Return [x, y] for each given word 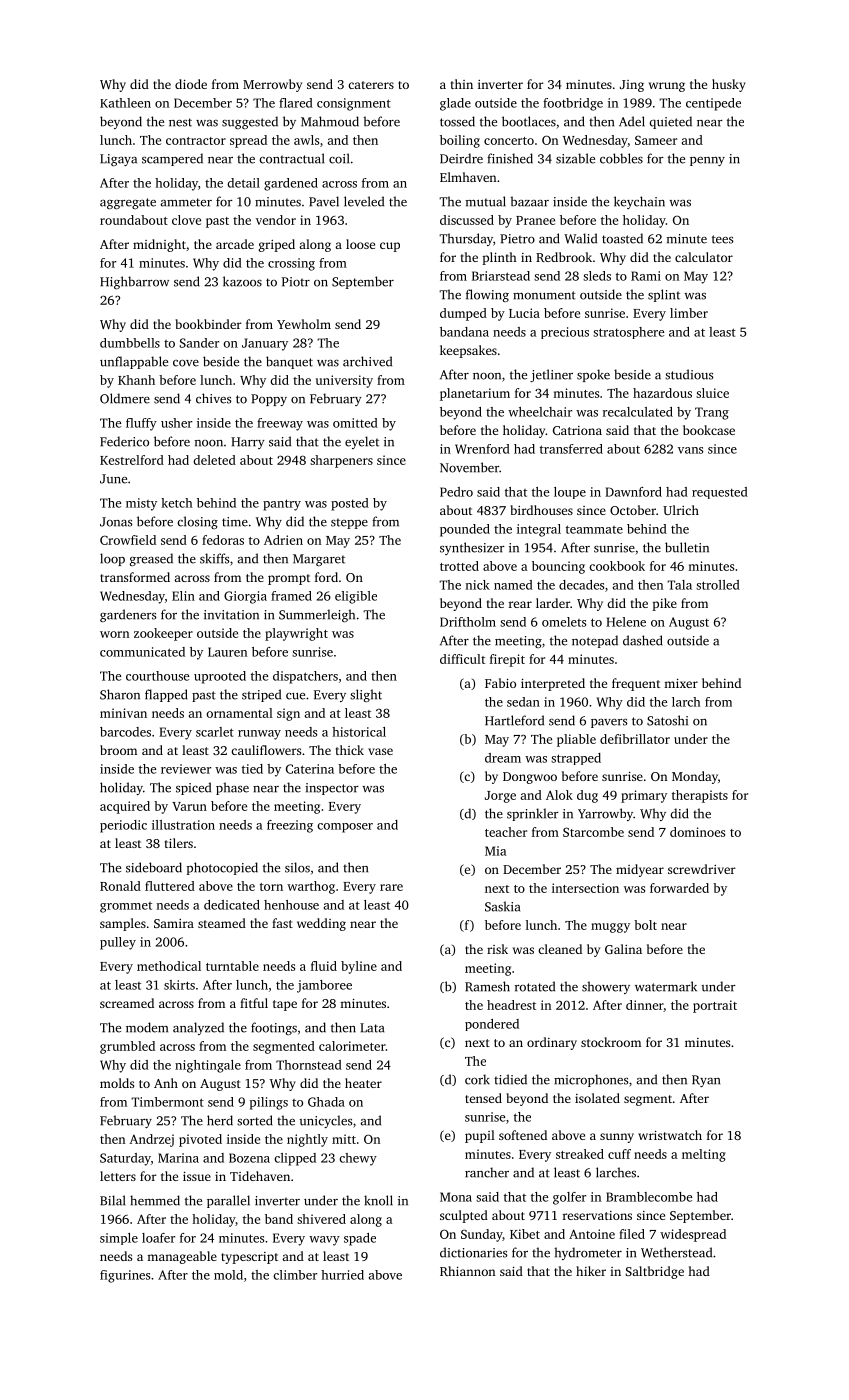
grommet [126, 907]
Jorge [500, 797]
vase [380, 751]
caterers [371, 85]
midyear [640, 870]
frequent [636, 684]
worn [114, 634]
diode [191, 84]
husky [729, 85]
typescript [249, 1258]
